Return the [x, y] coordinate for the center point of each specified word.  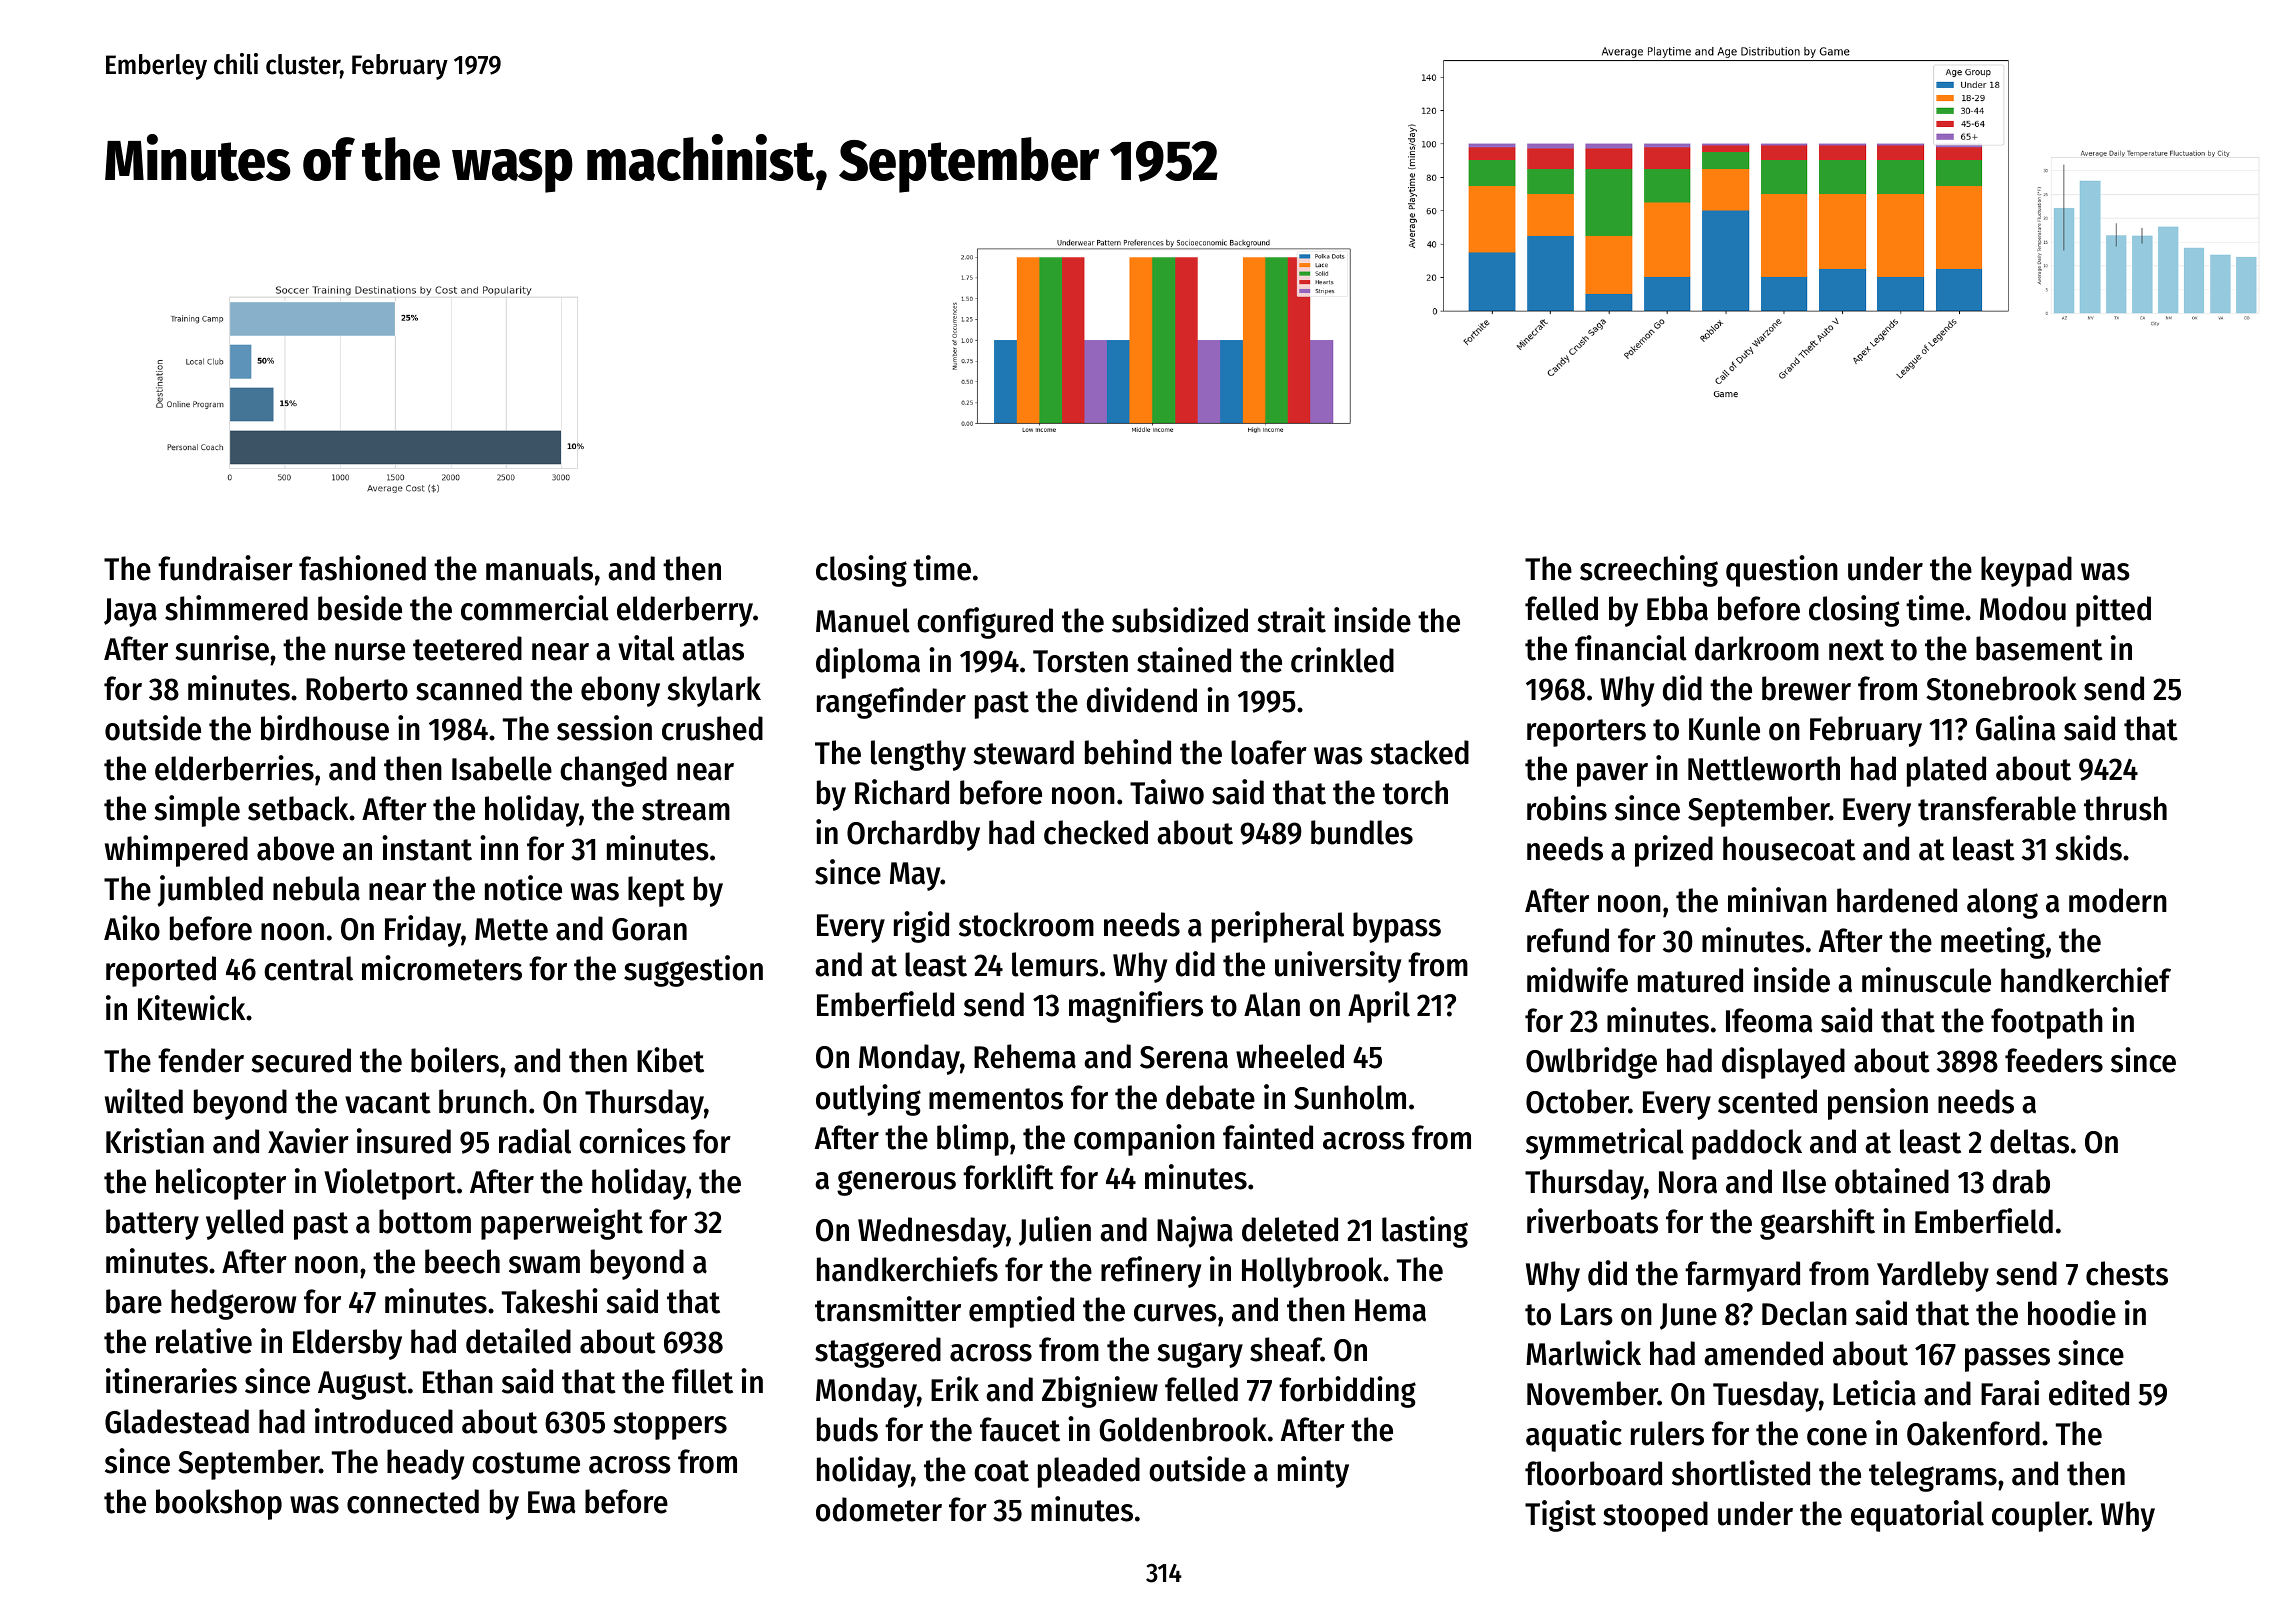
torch [1415, 792]
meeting [1993, 943]
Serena [1184, 1057]
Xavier [308, 1141]
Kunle [1724, 728]
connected [413, 1501]
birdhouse [325, 728]
